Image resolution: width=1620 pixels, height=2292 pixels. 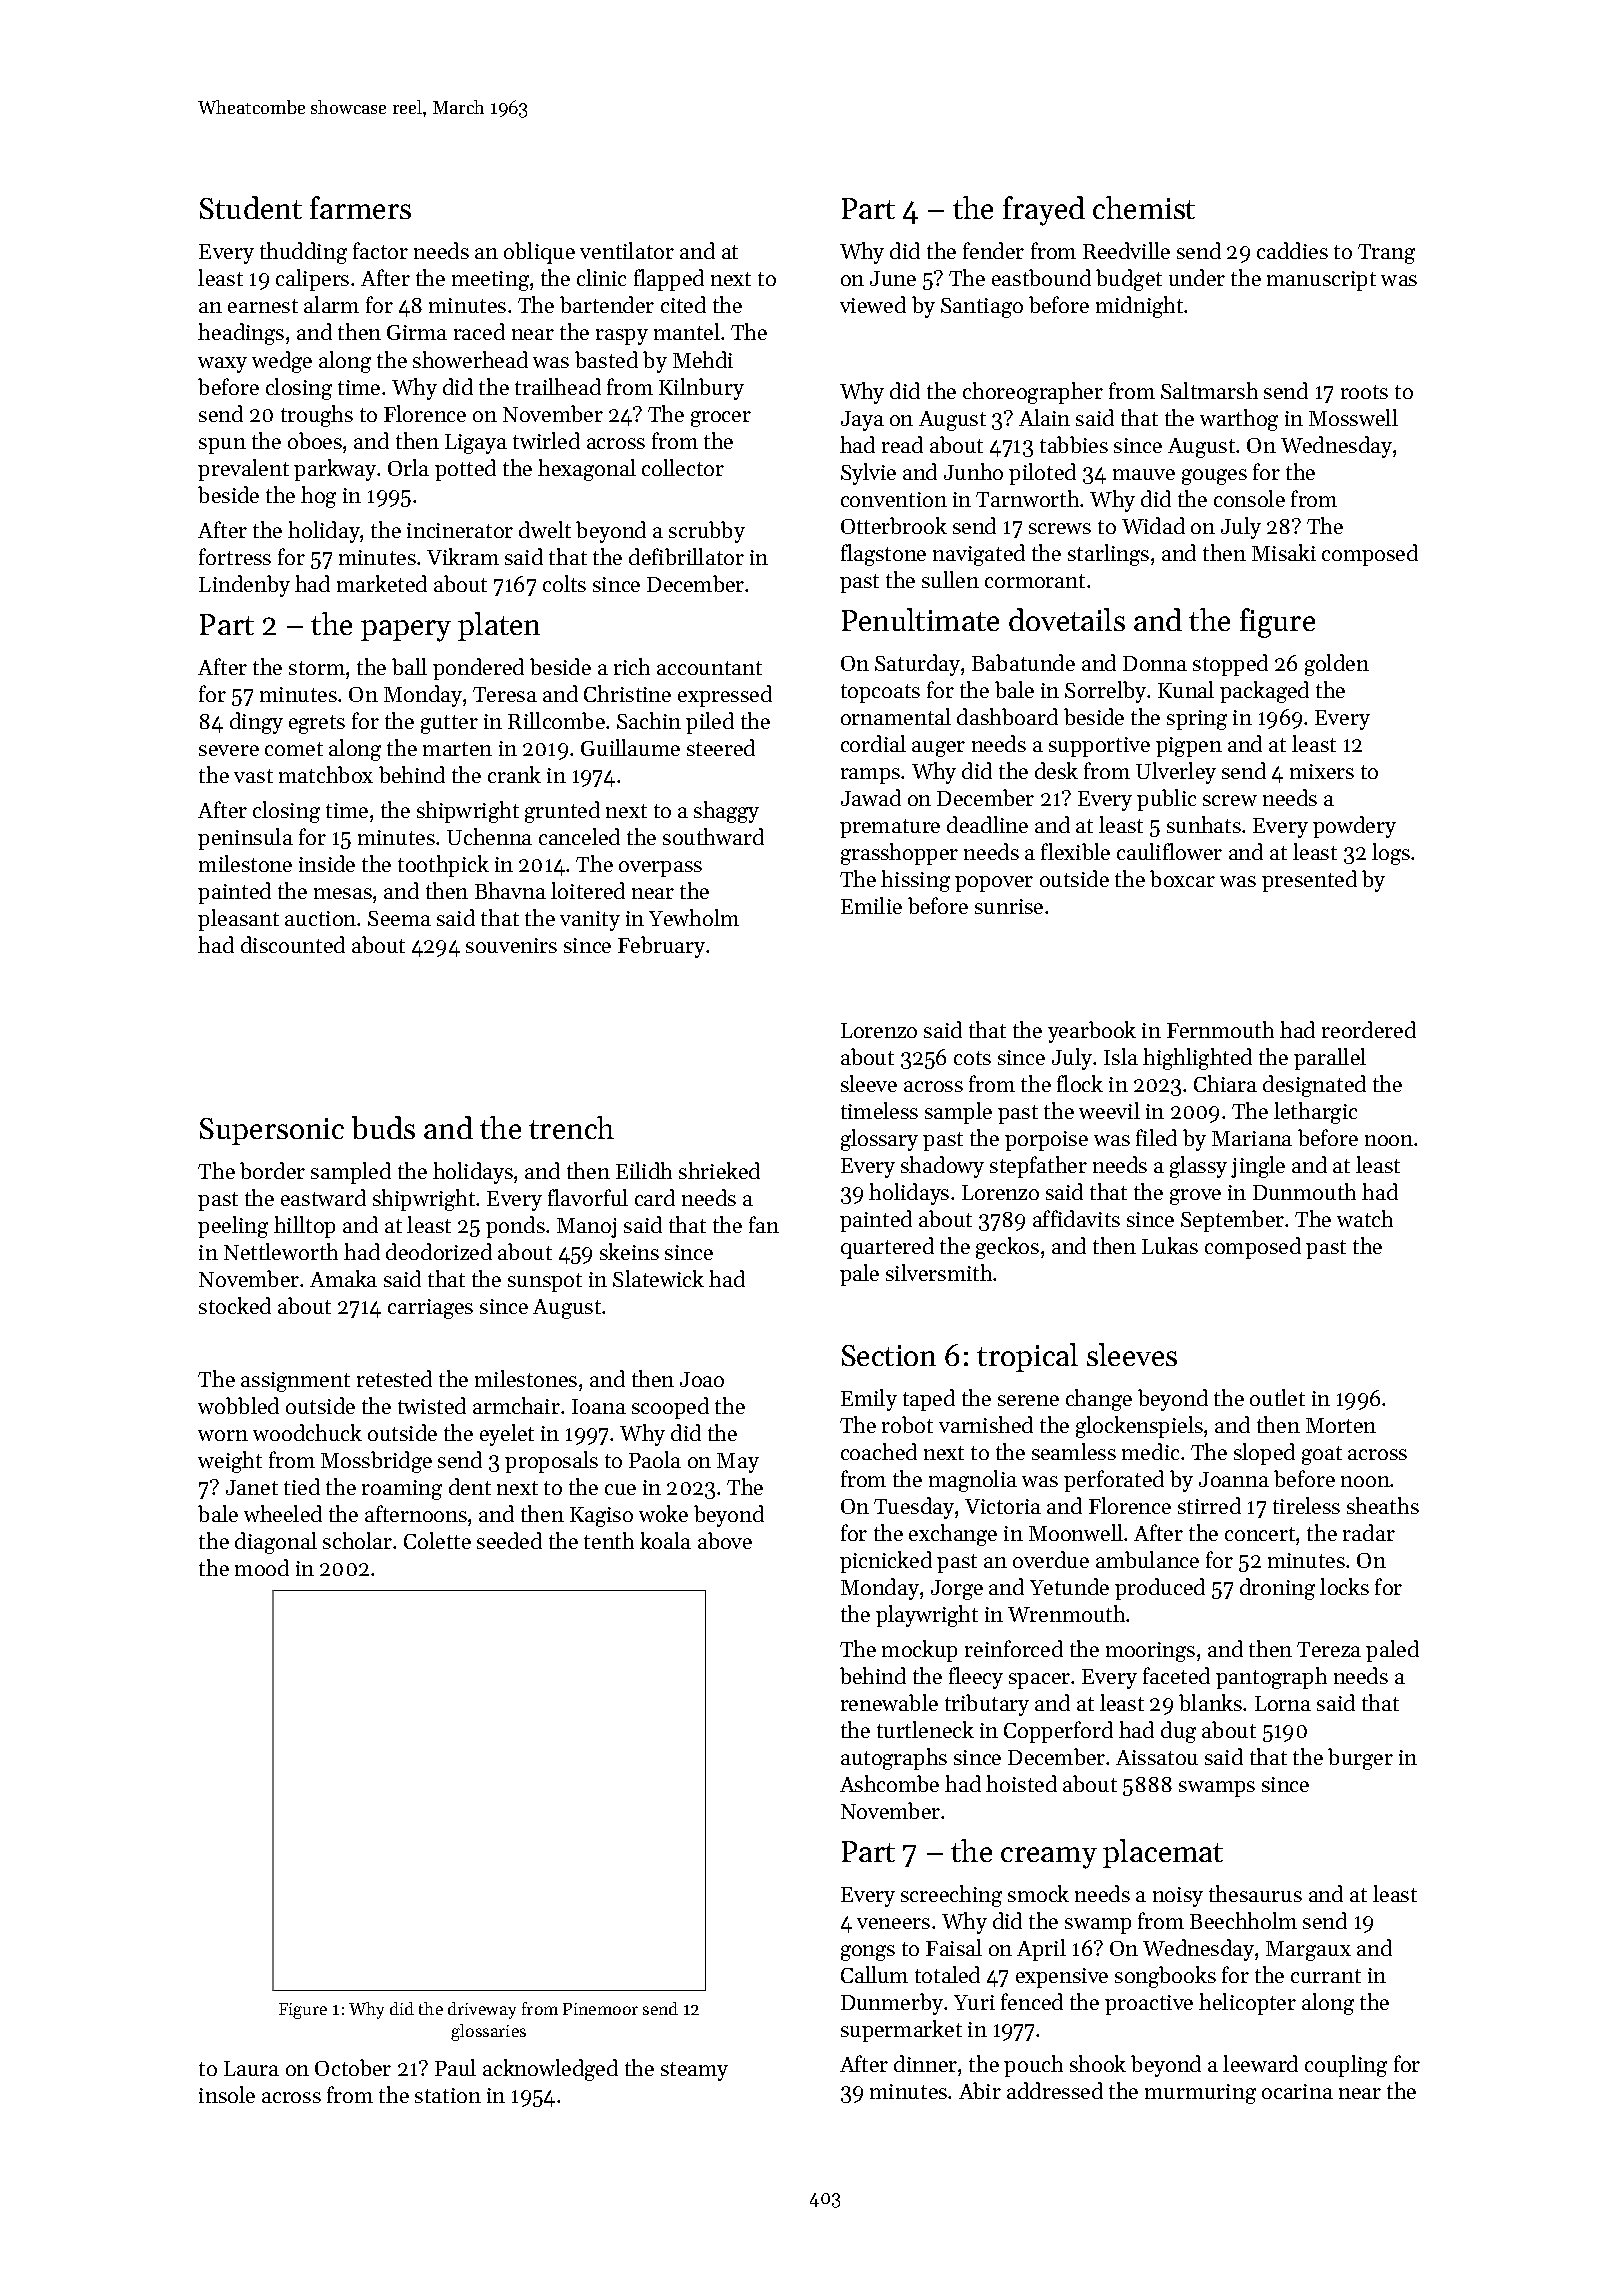 What do you see at coordinates (915, 881) in the image?
I see `hissing` at bounding box center [915, 881].
